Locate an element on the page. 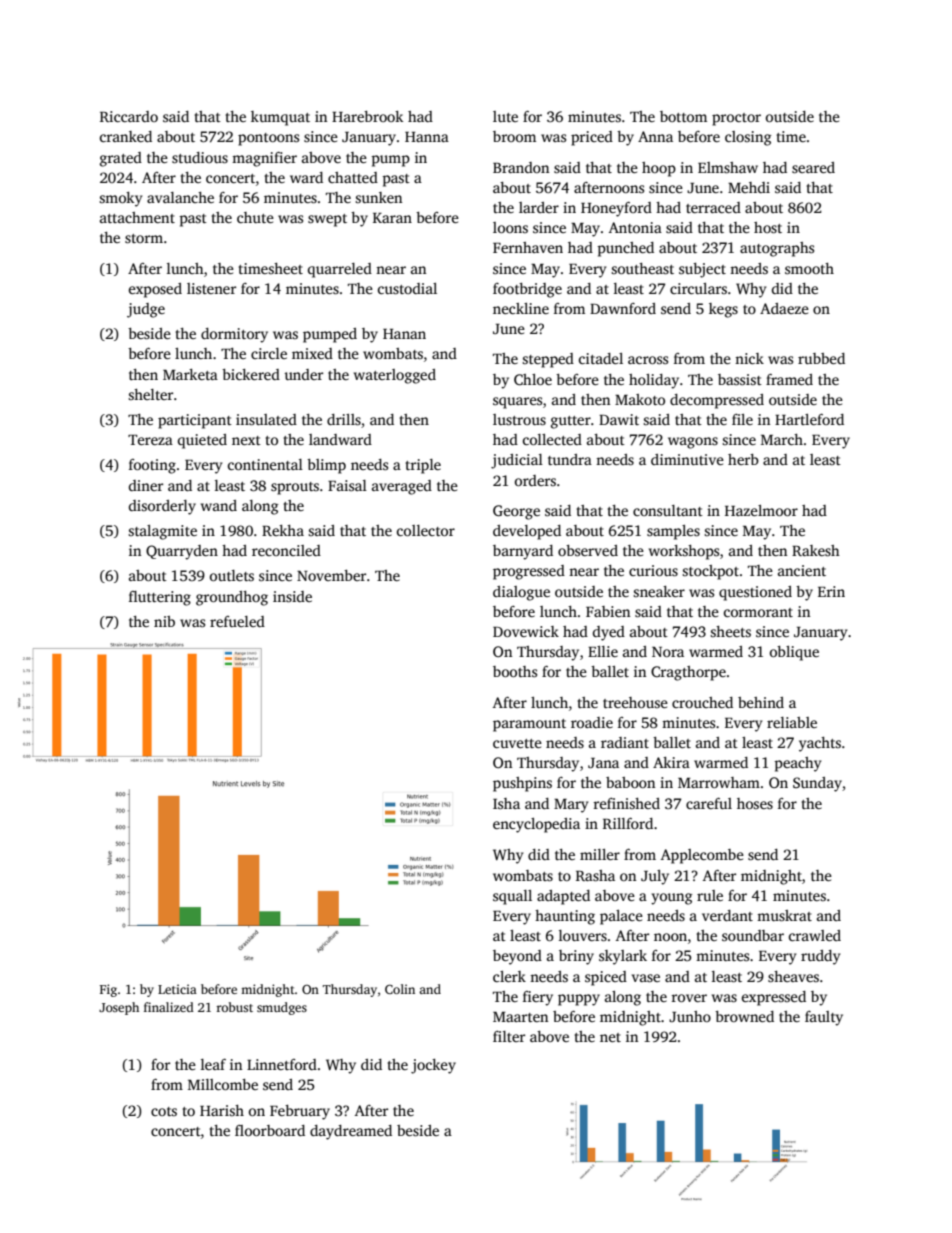  Leticia is located at coordinates (177, 989).
